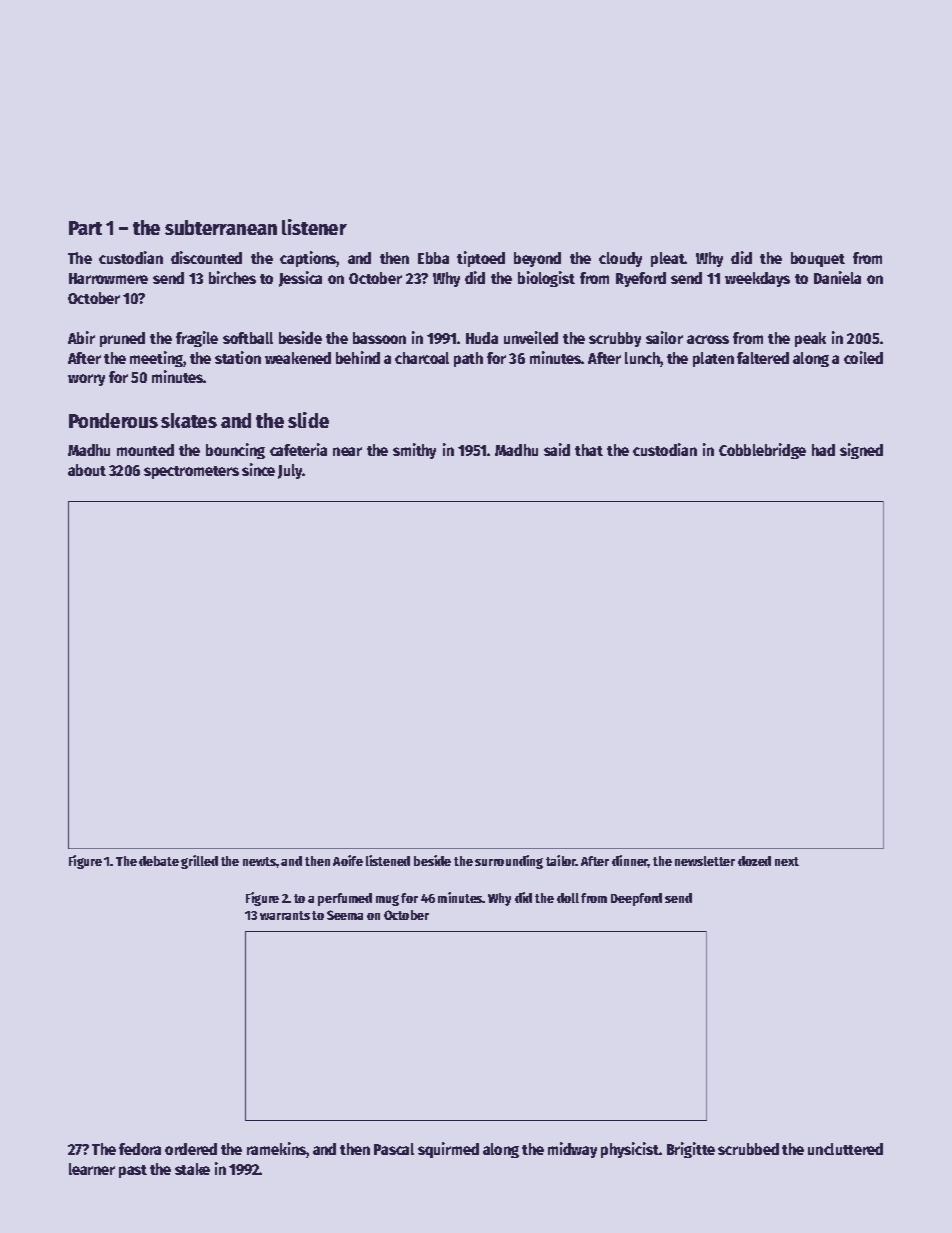 The image size is (952, 1233). Describe the element at coordinates (192, 1169) in the page. I see `stake` at that location.
